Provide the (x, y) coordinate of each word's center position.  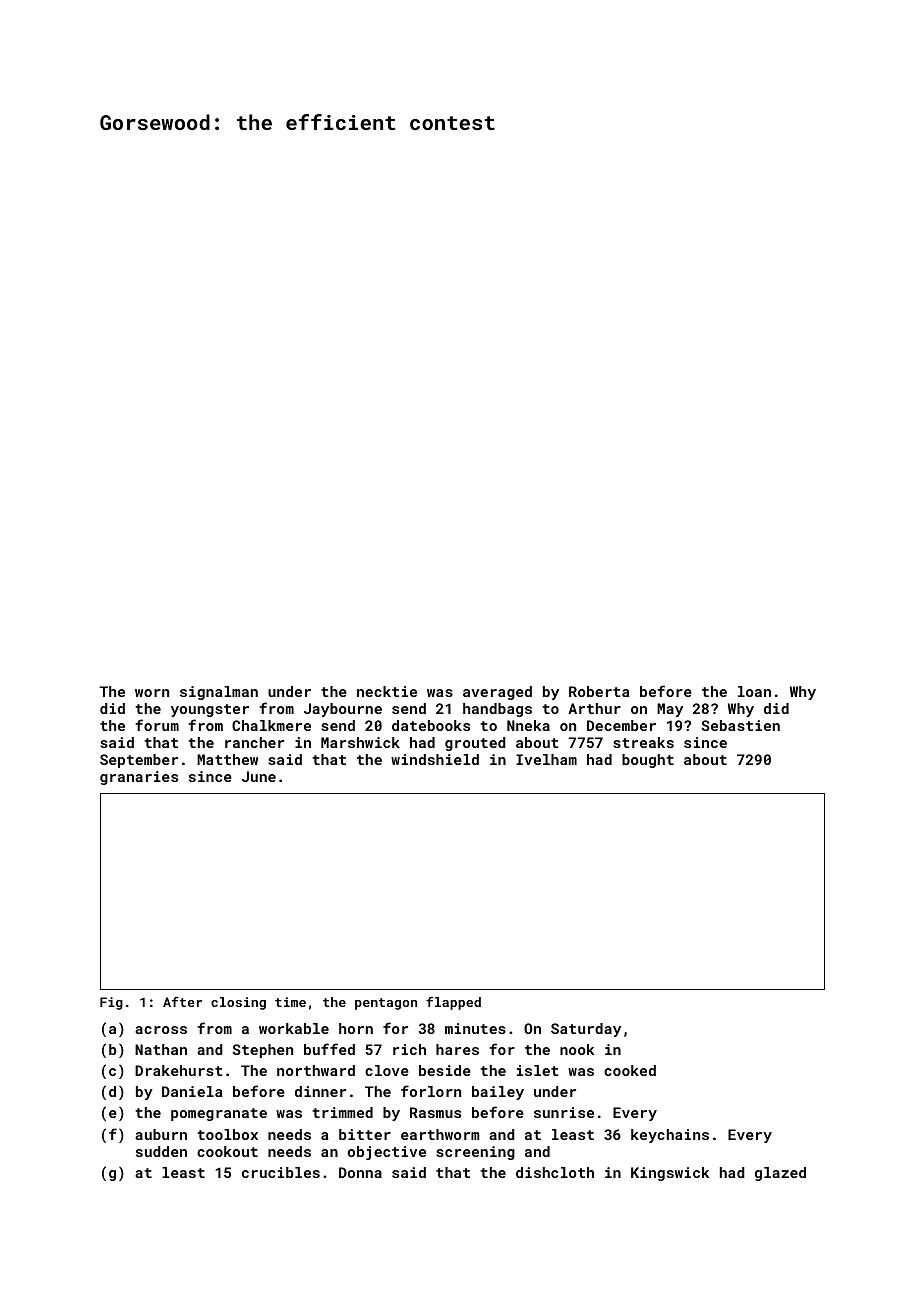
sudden (161, 1151)
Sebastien (740, 725)
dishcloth (555, 1172)
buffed (329, 1049)
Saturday (586, 1030)
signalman (219, 693)
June (259, 776)
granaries (139, 778)
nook (577, 1049)
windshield (435, 759)
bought (648, 761)
